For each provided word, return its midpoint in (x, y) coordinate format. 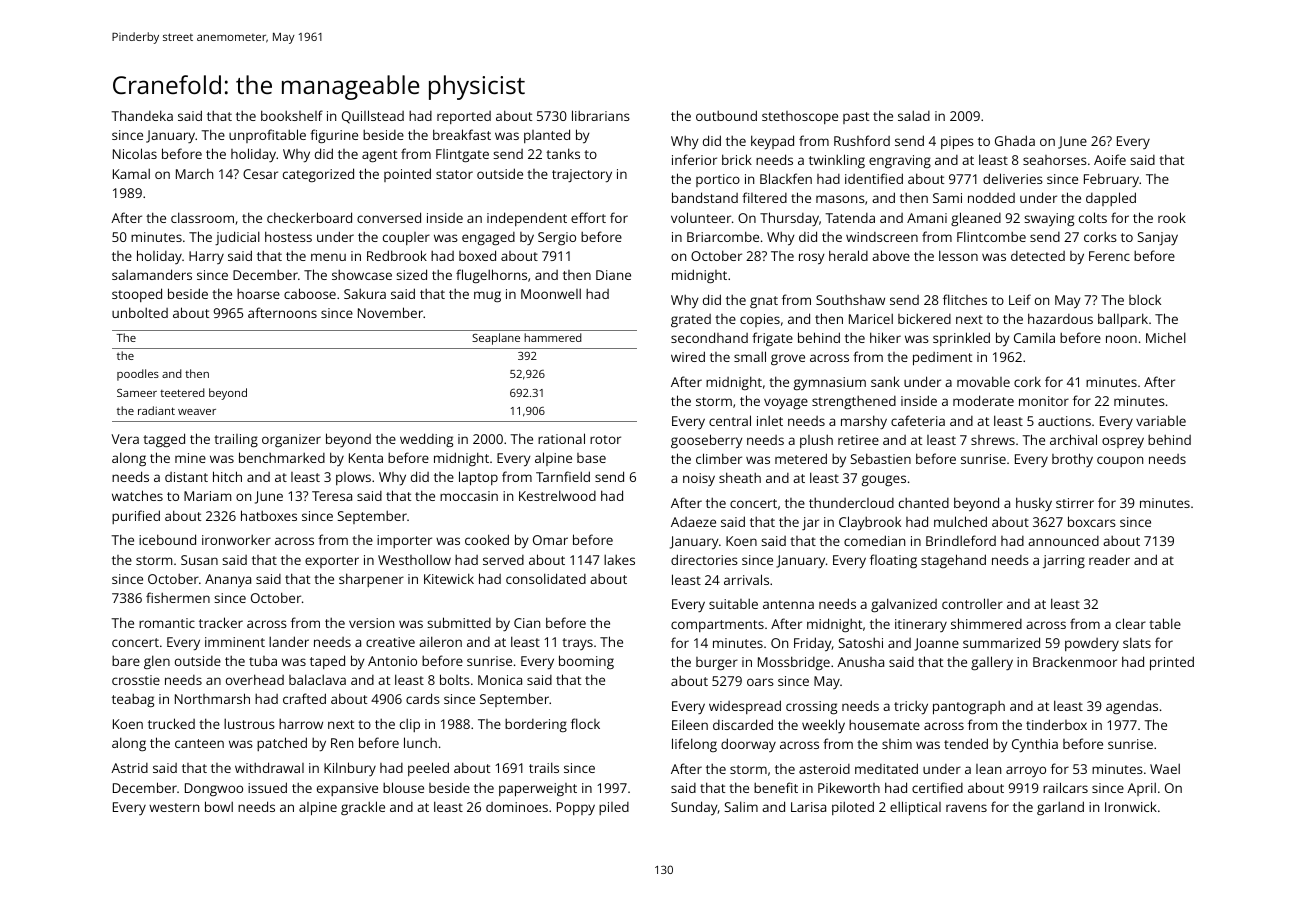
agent (379, 156)
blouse (403, 787)
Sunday (694, 808)
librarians (601, 115)
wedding (426, 440)
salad (914, 115)
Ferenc (1109, 256)
